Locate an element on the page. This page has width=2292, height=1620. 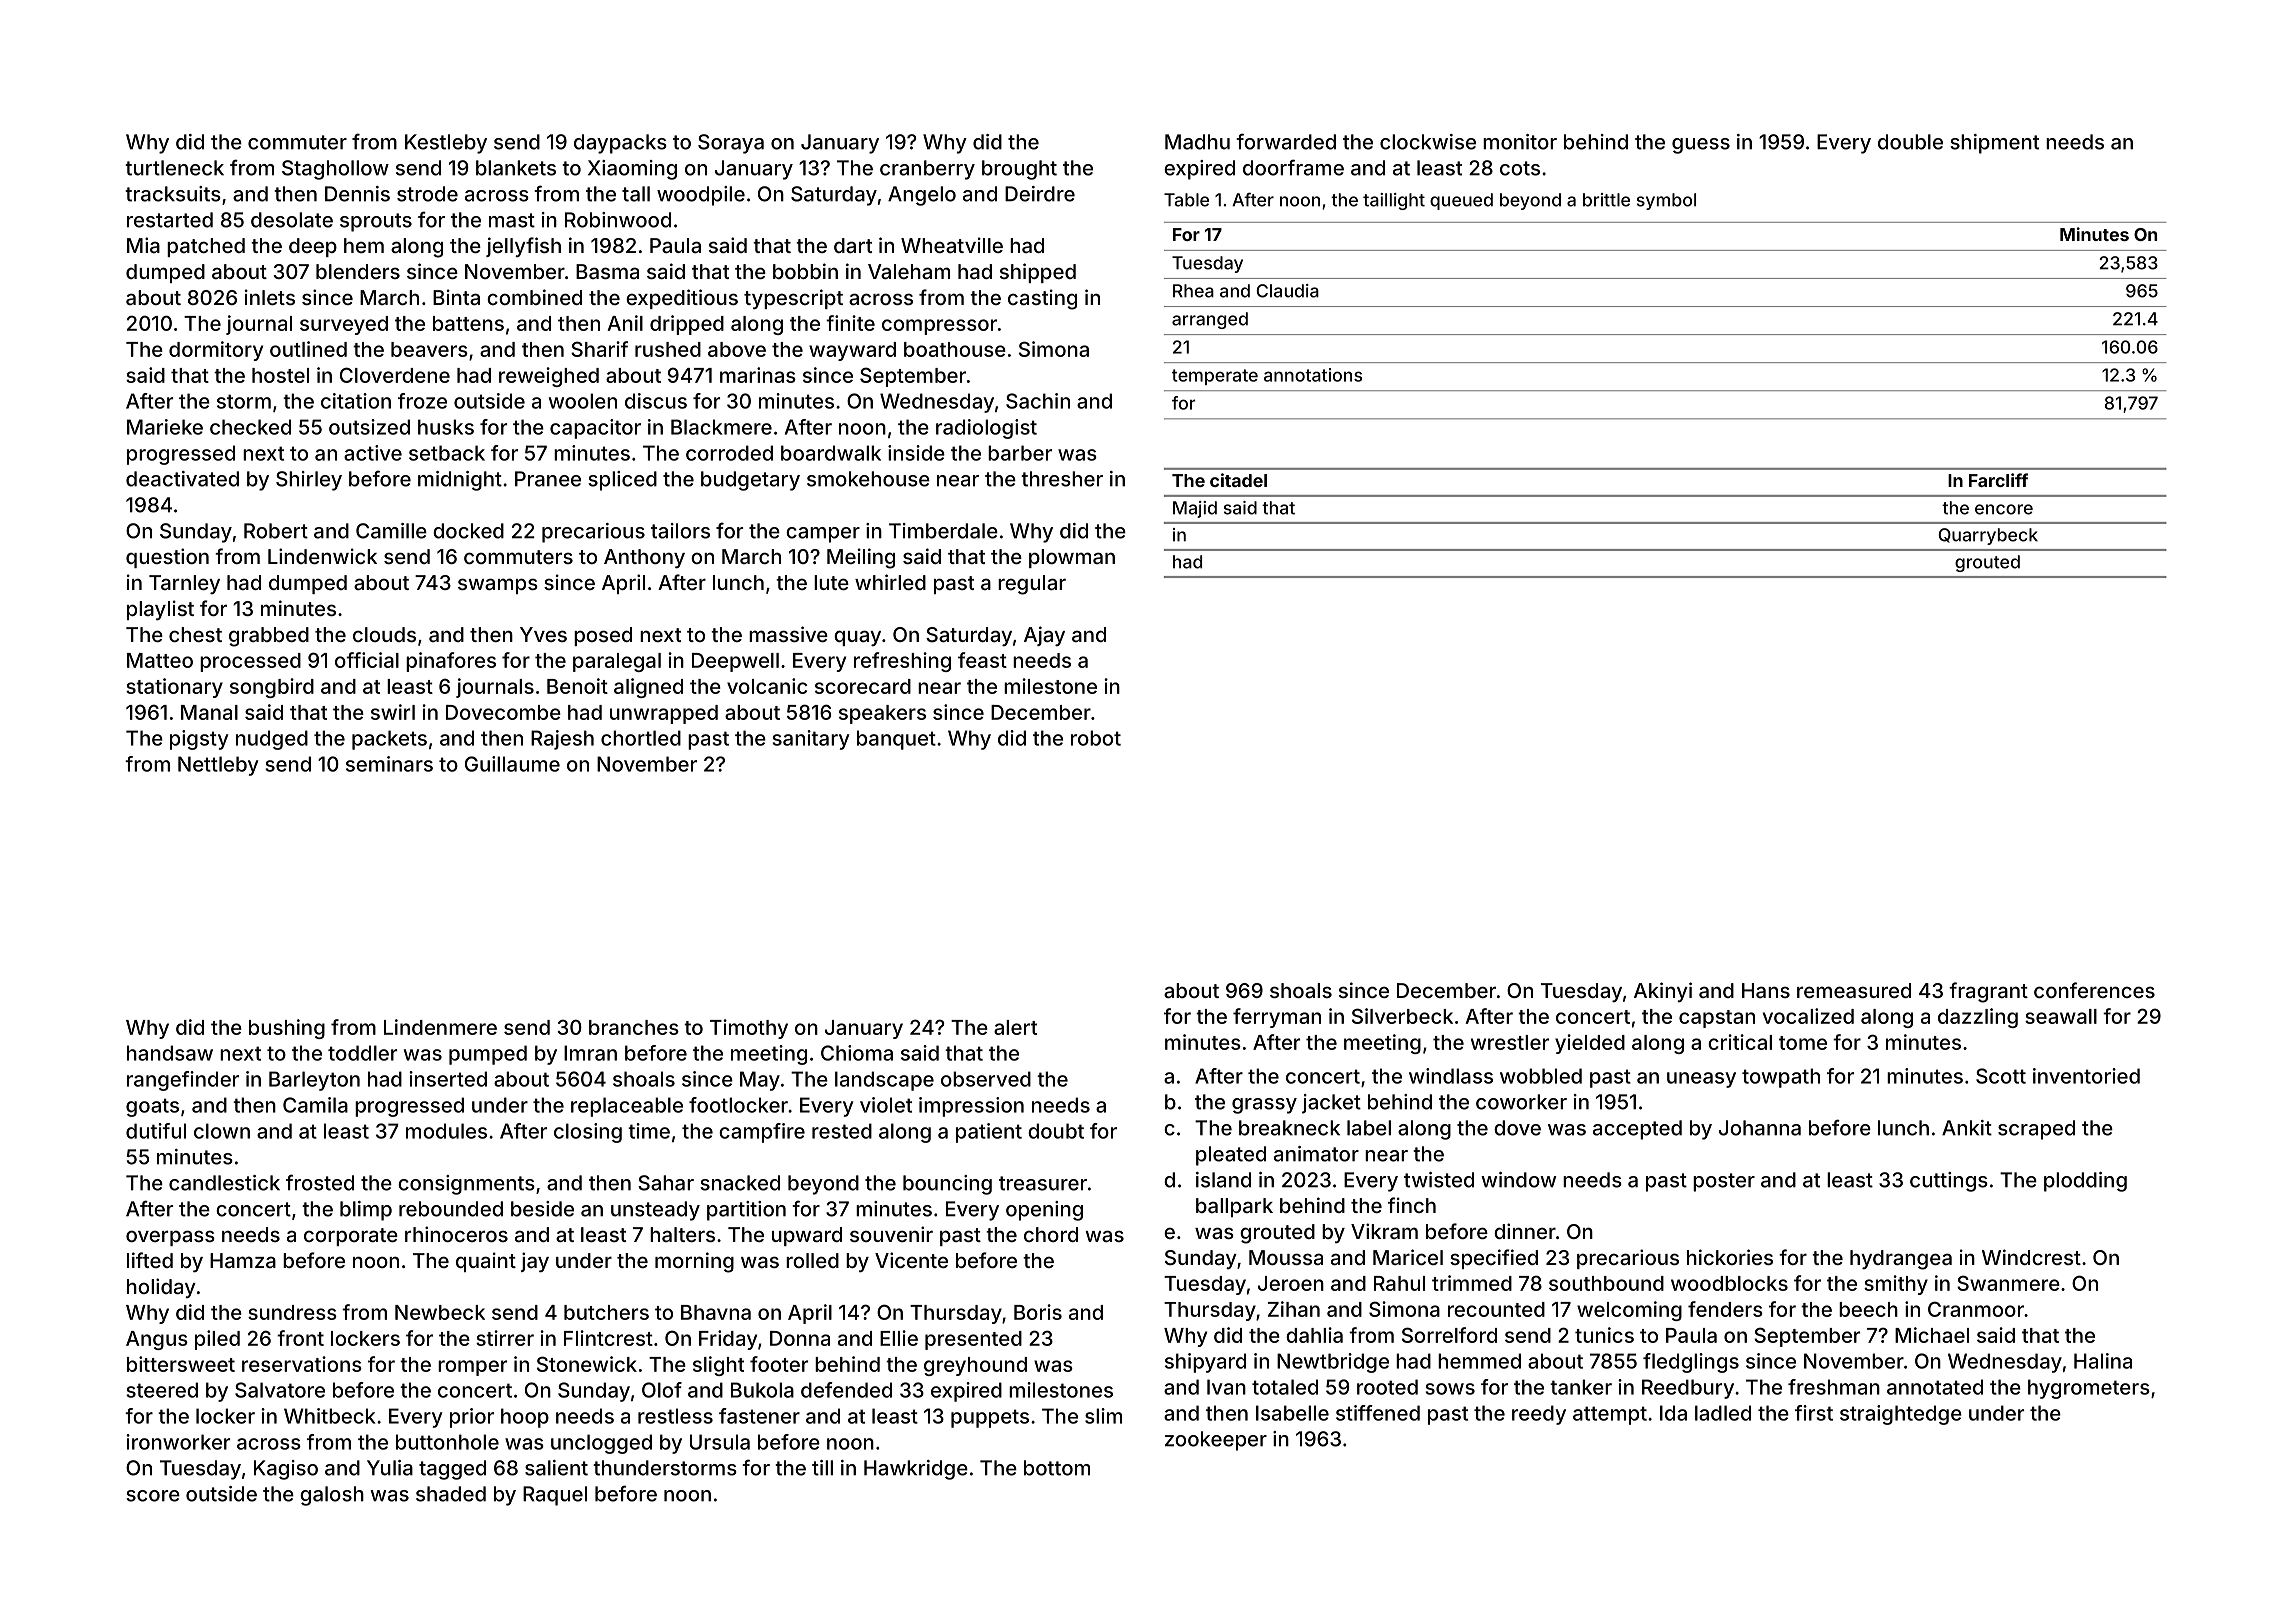
robot is located at coordinates (1096, 738).
